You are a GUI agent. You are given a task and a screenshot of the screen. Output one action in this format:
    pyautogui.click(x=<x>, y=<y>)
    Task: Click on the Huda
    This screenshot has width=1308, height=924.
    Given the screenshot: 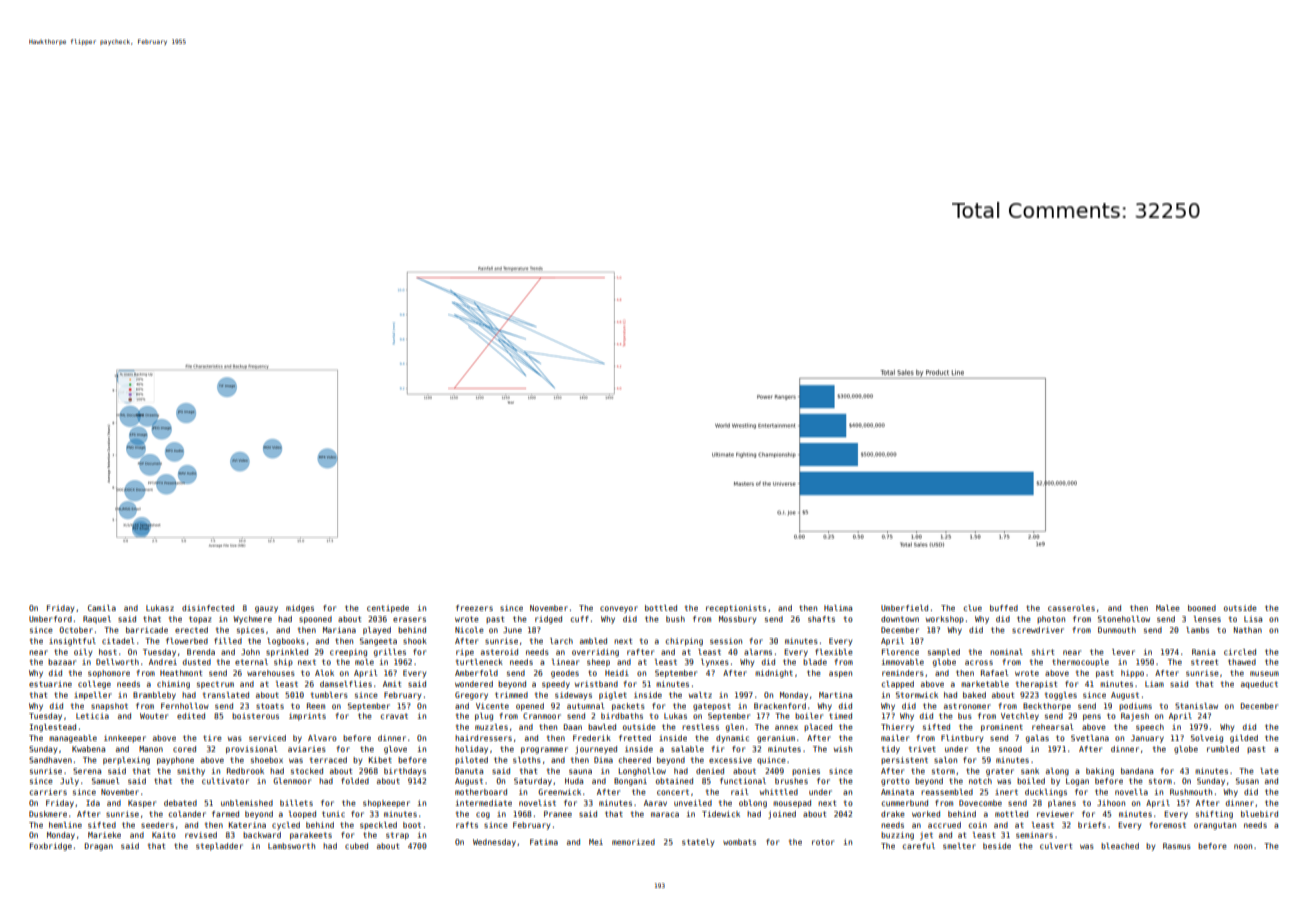 What is the action you would take?
    pyautogui.click(x=574, y=781)
